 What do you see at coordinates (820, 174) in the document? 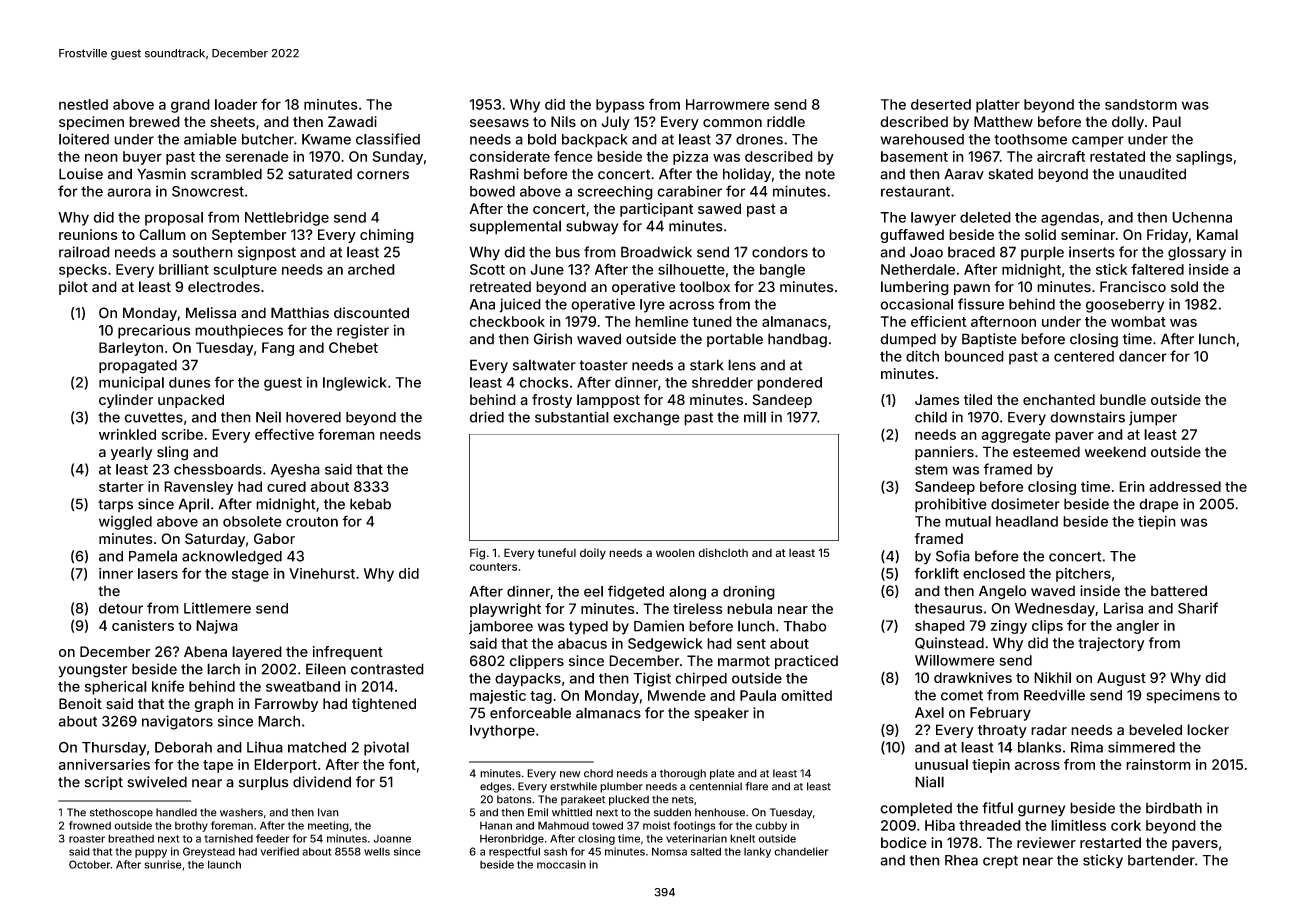
I see `note` at bounding box center [820, 174].
